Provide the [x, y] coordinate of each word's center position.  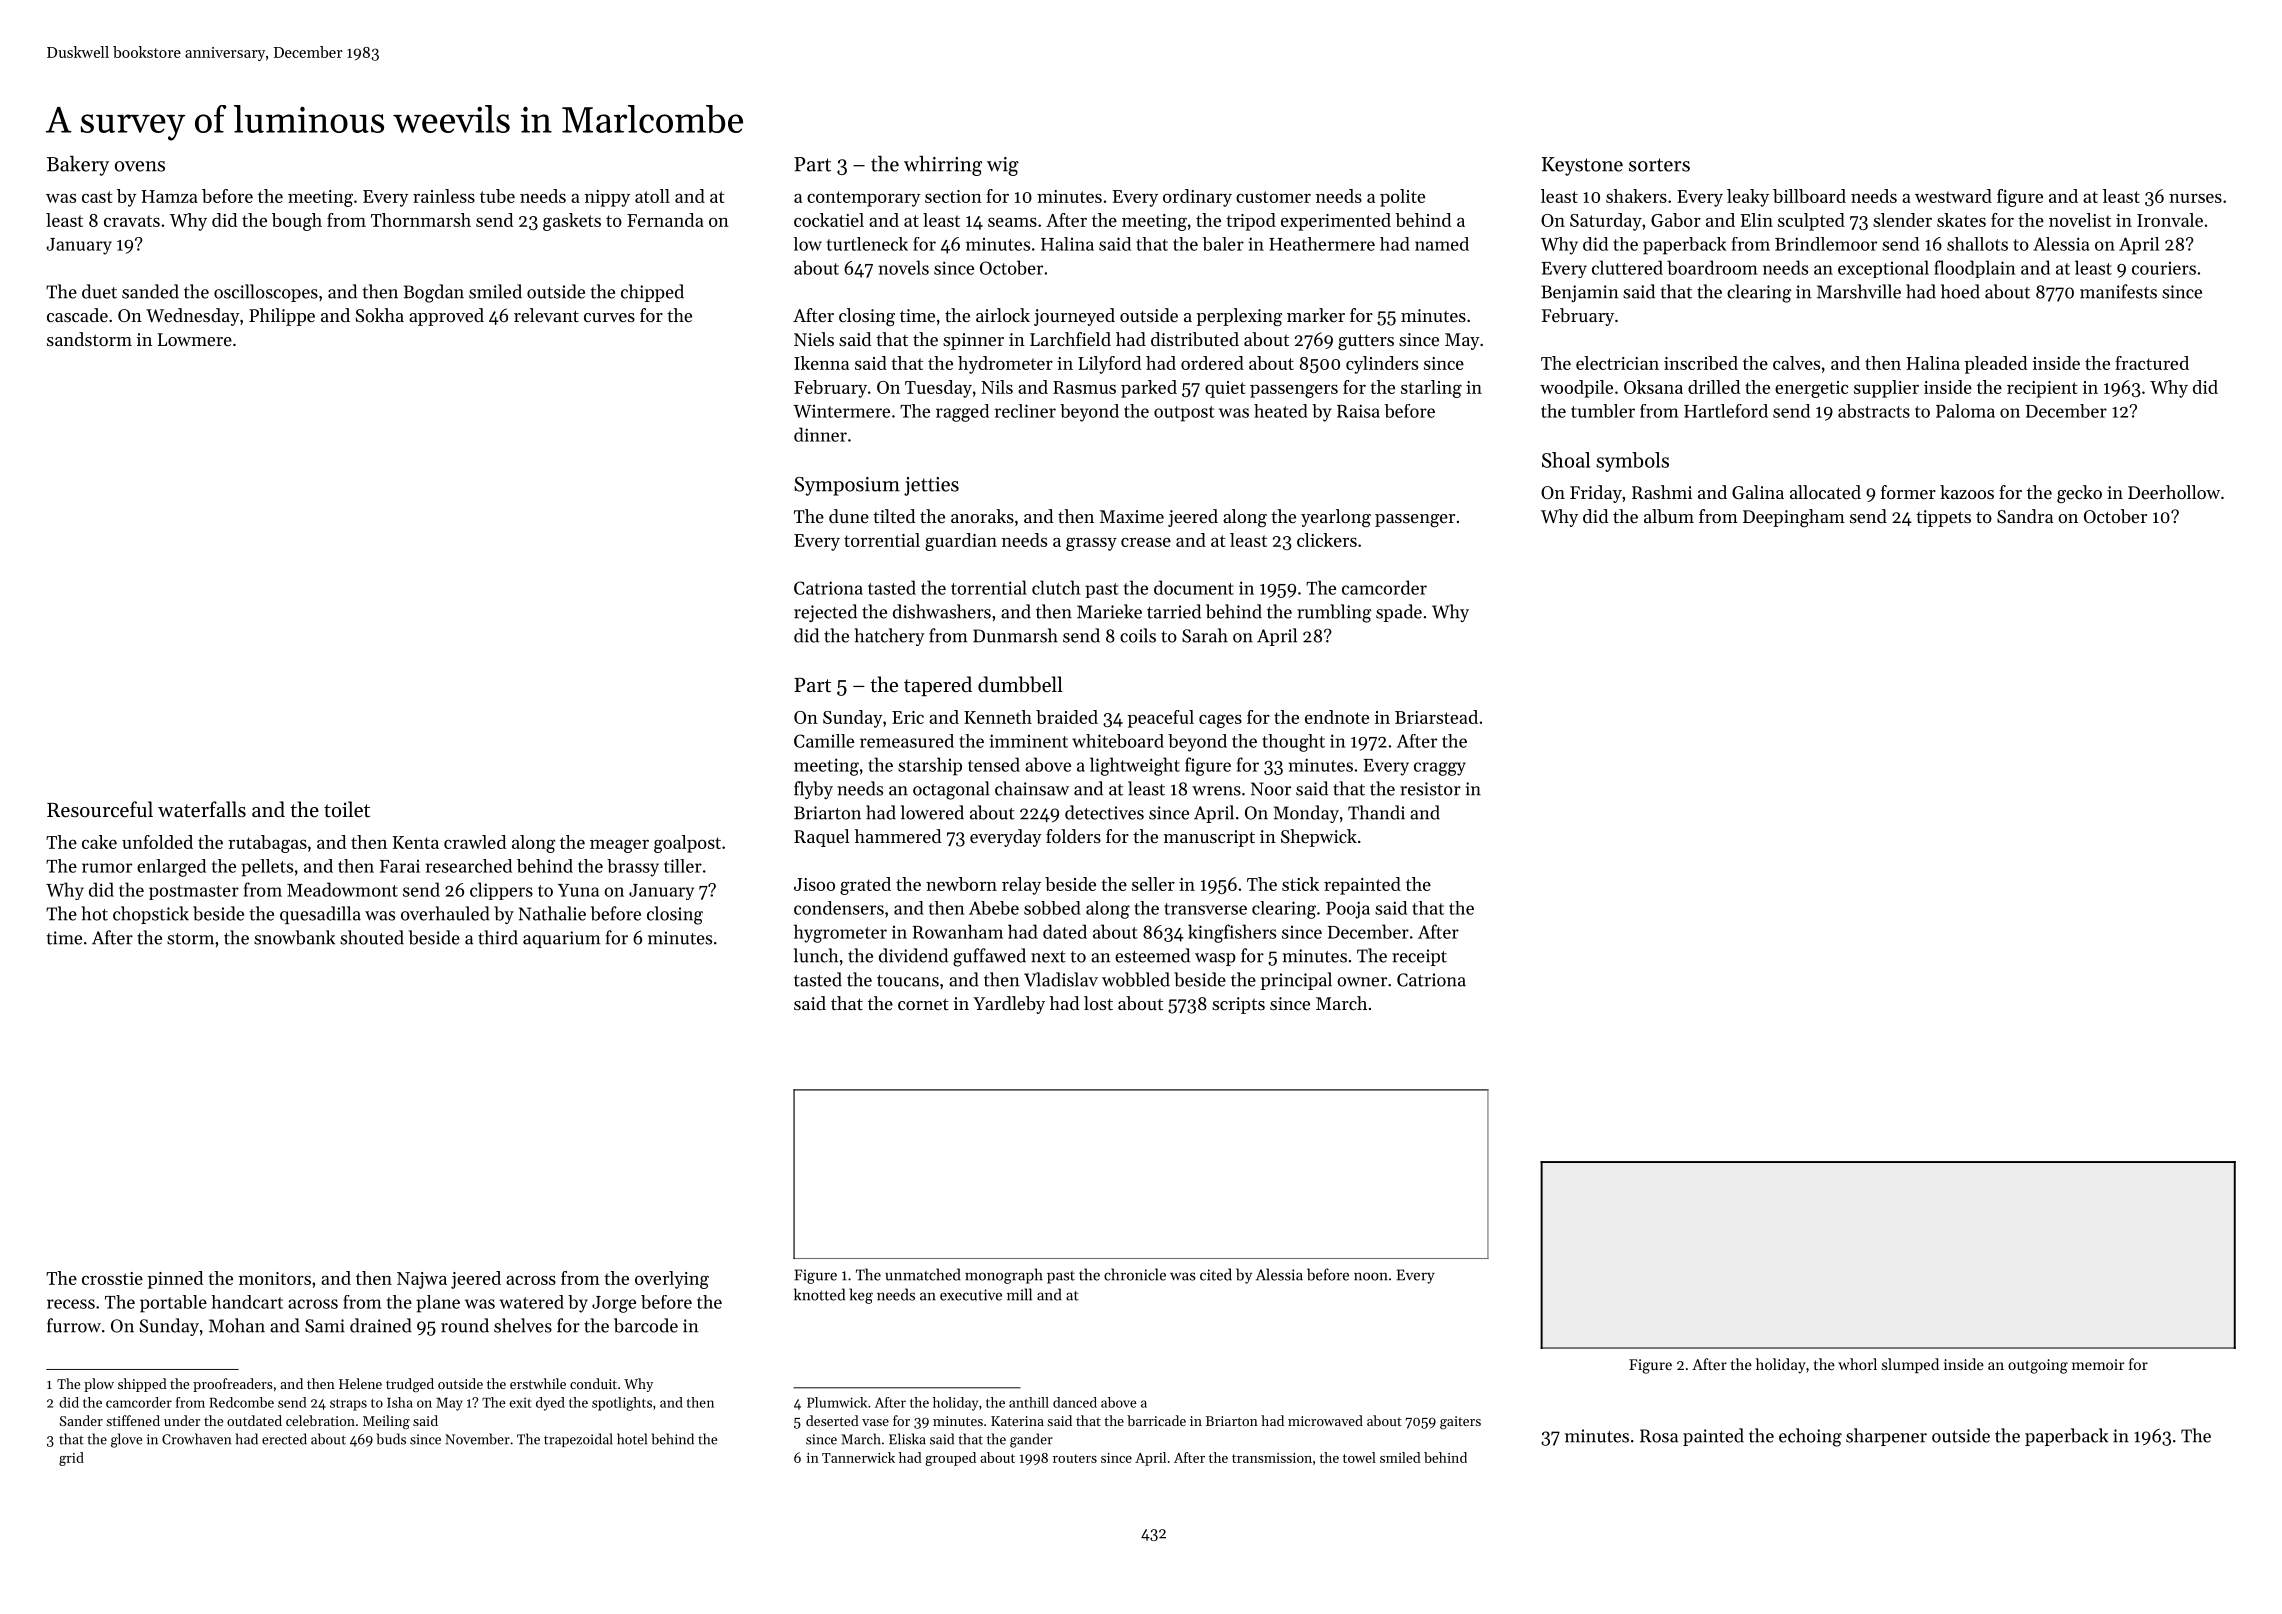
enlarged [171, 868]
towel [1359, 1457]
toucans [908, 981]
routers [1075, 1458]
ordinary [1197, 198]
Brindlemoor [1826, 244]
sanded [150, 291]
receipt [1419, 957]
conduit [593, 1383]
